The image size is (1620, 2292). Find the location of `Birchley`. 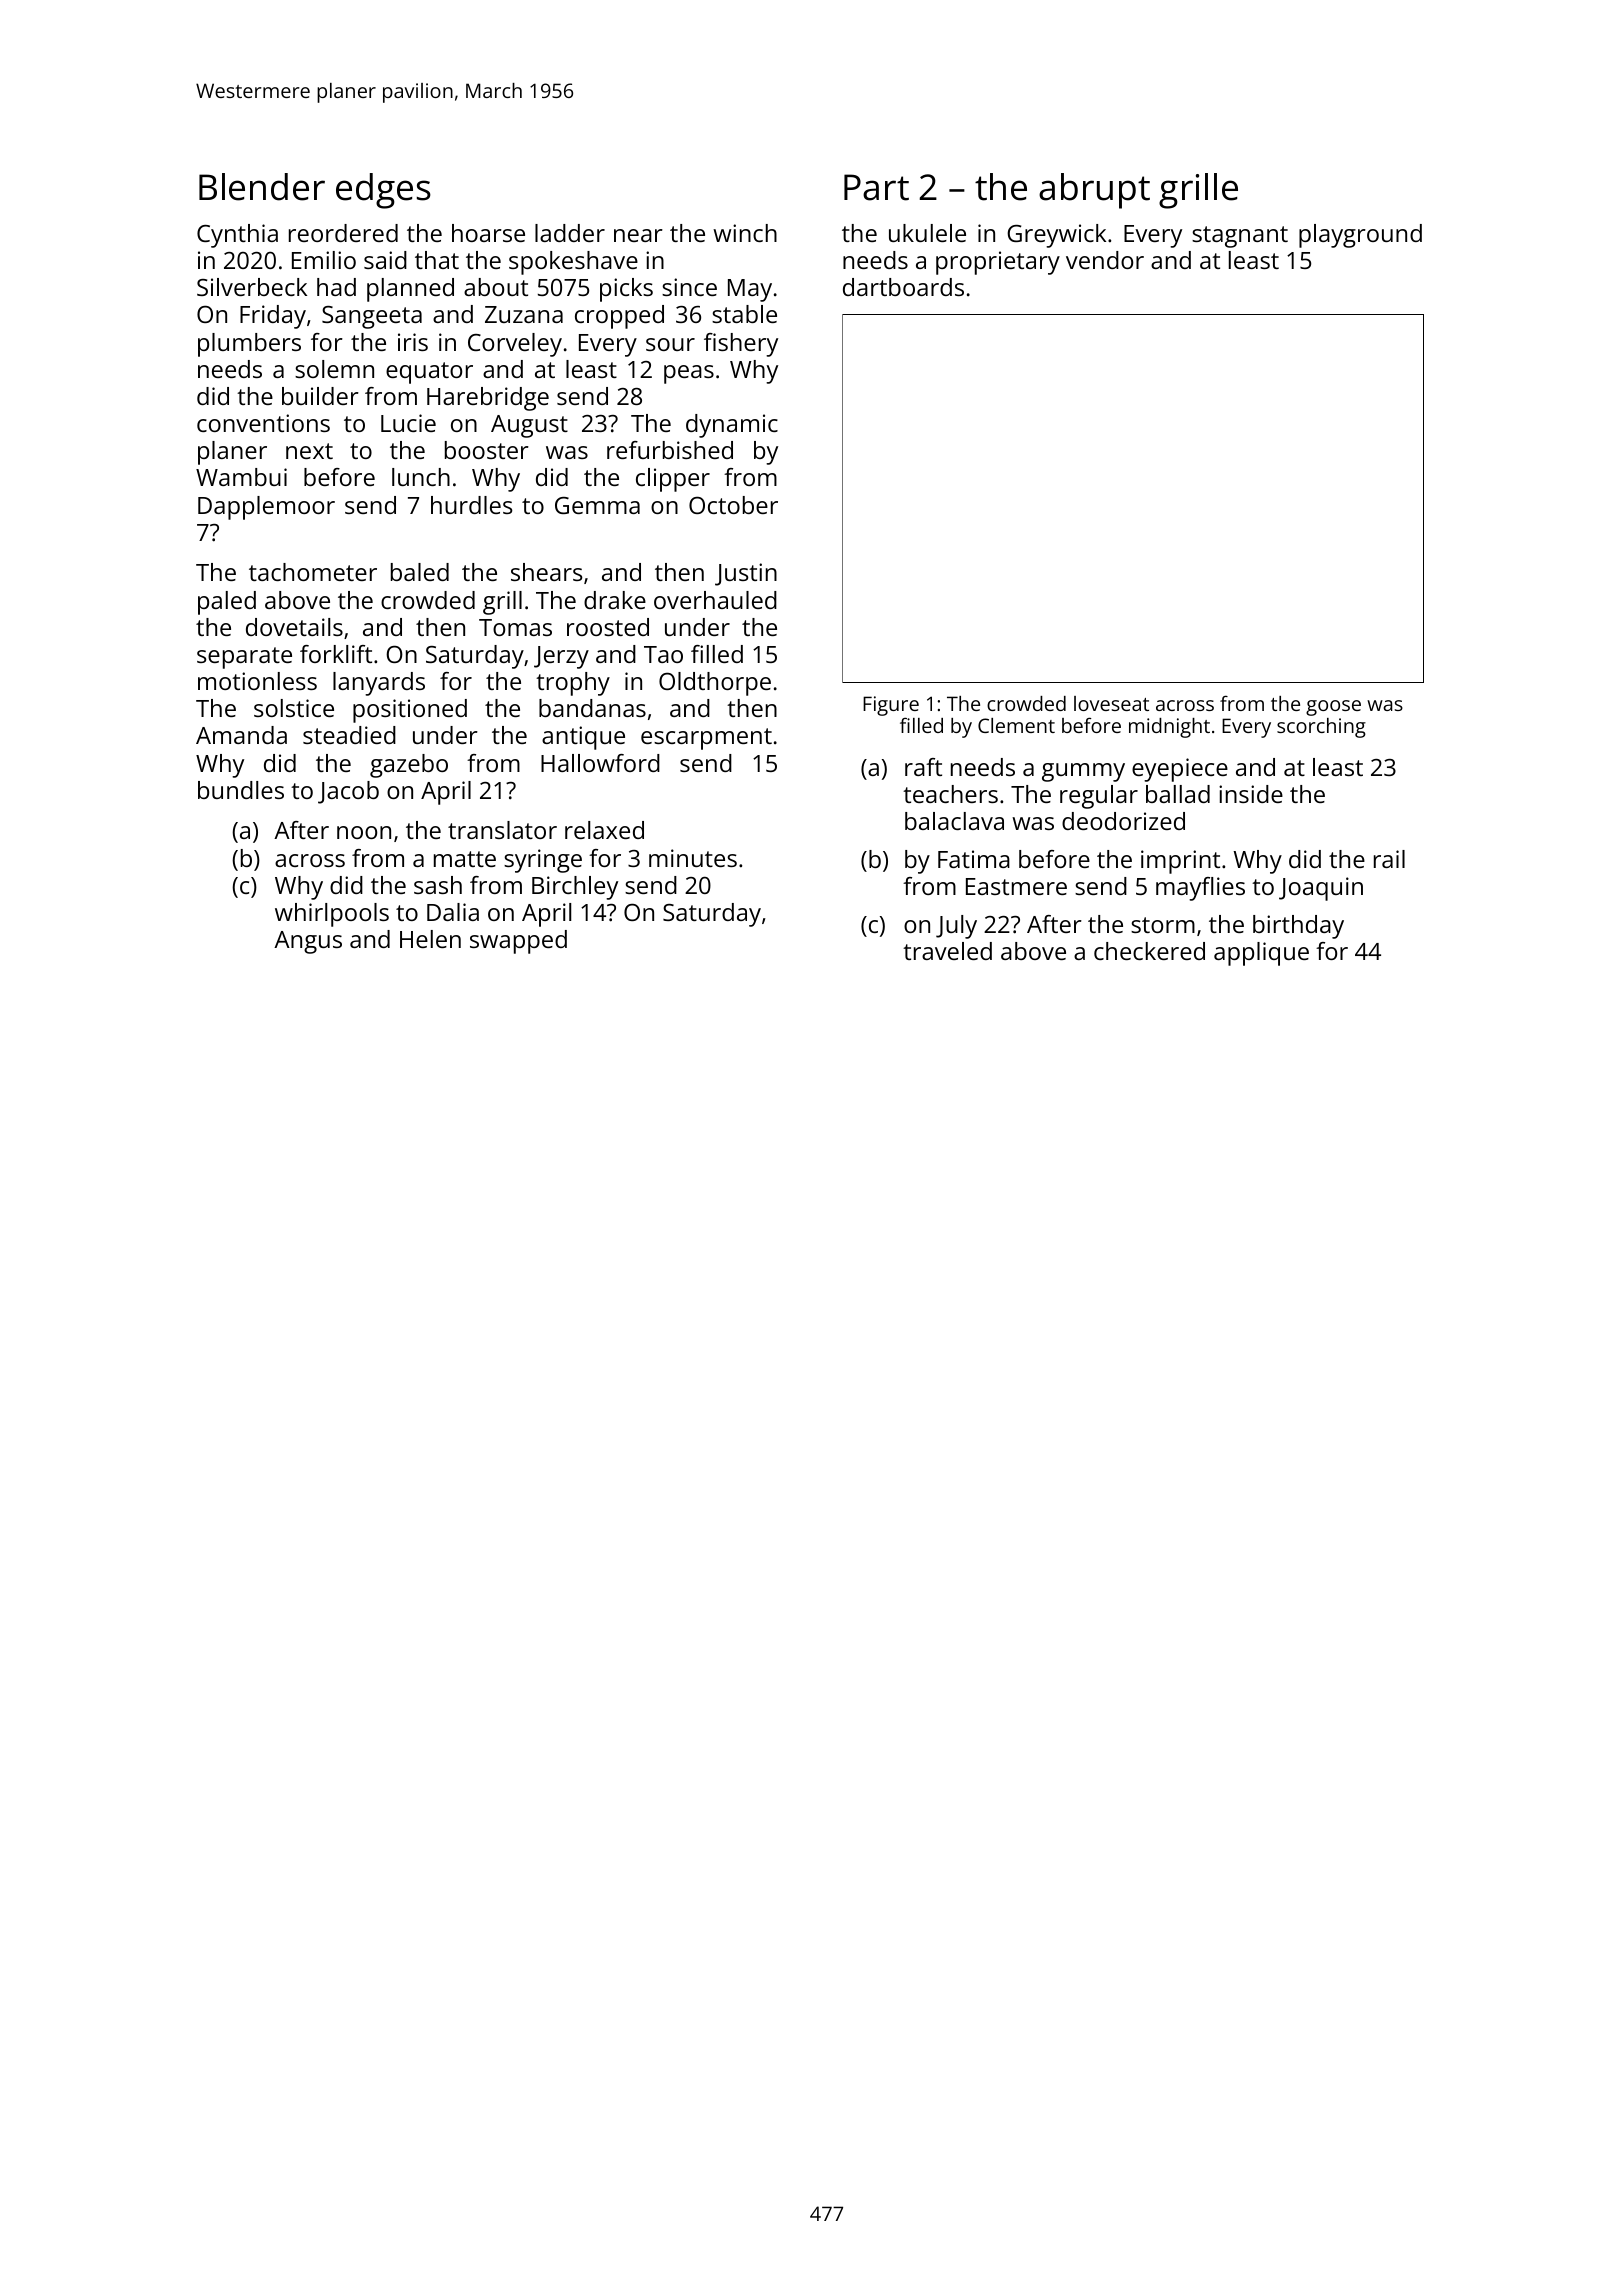

Birchley is located at coordinates (575, 888).
